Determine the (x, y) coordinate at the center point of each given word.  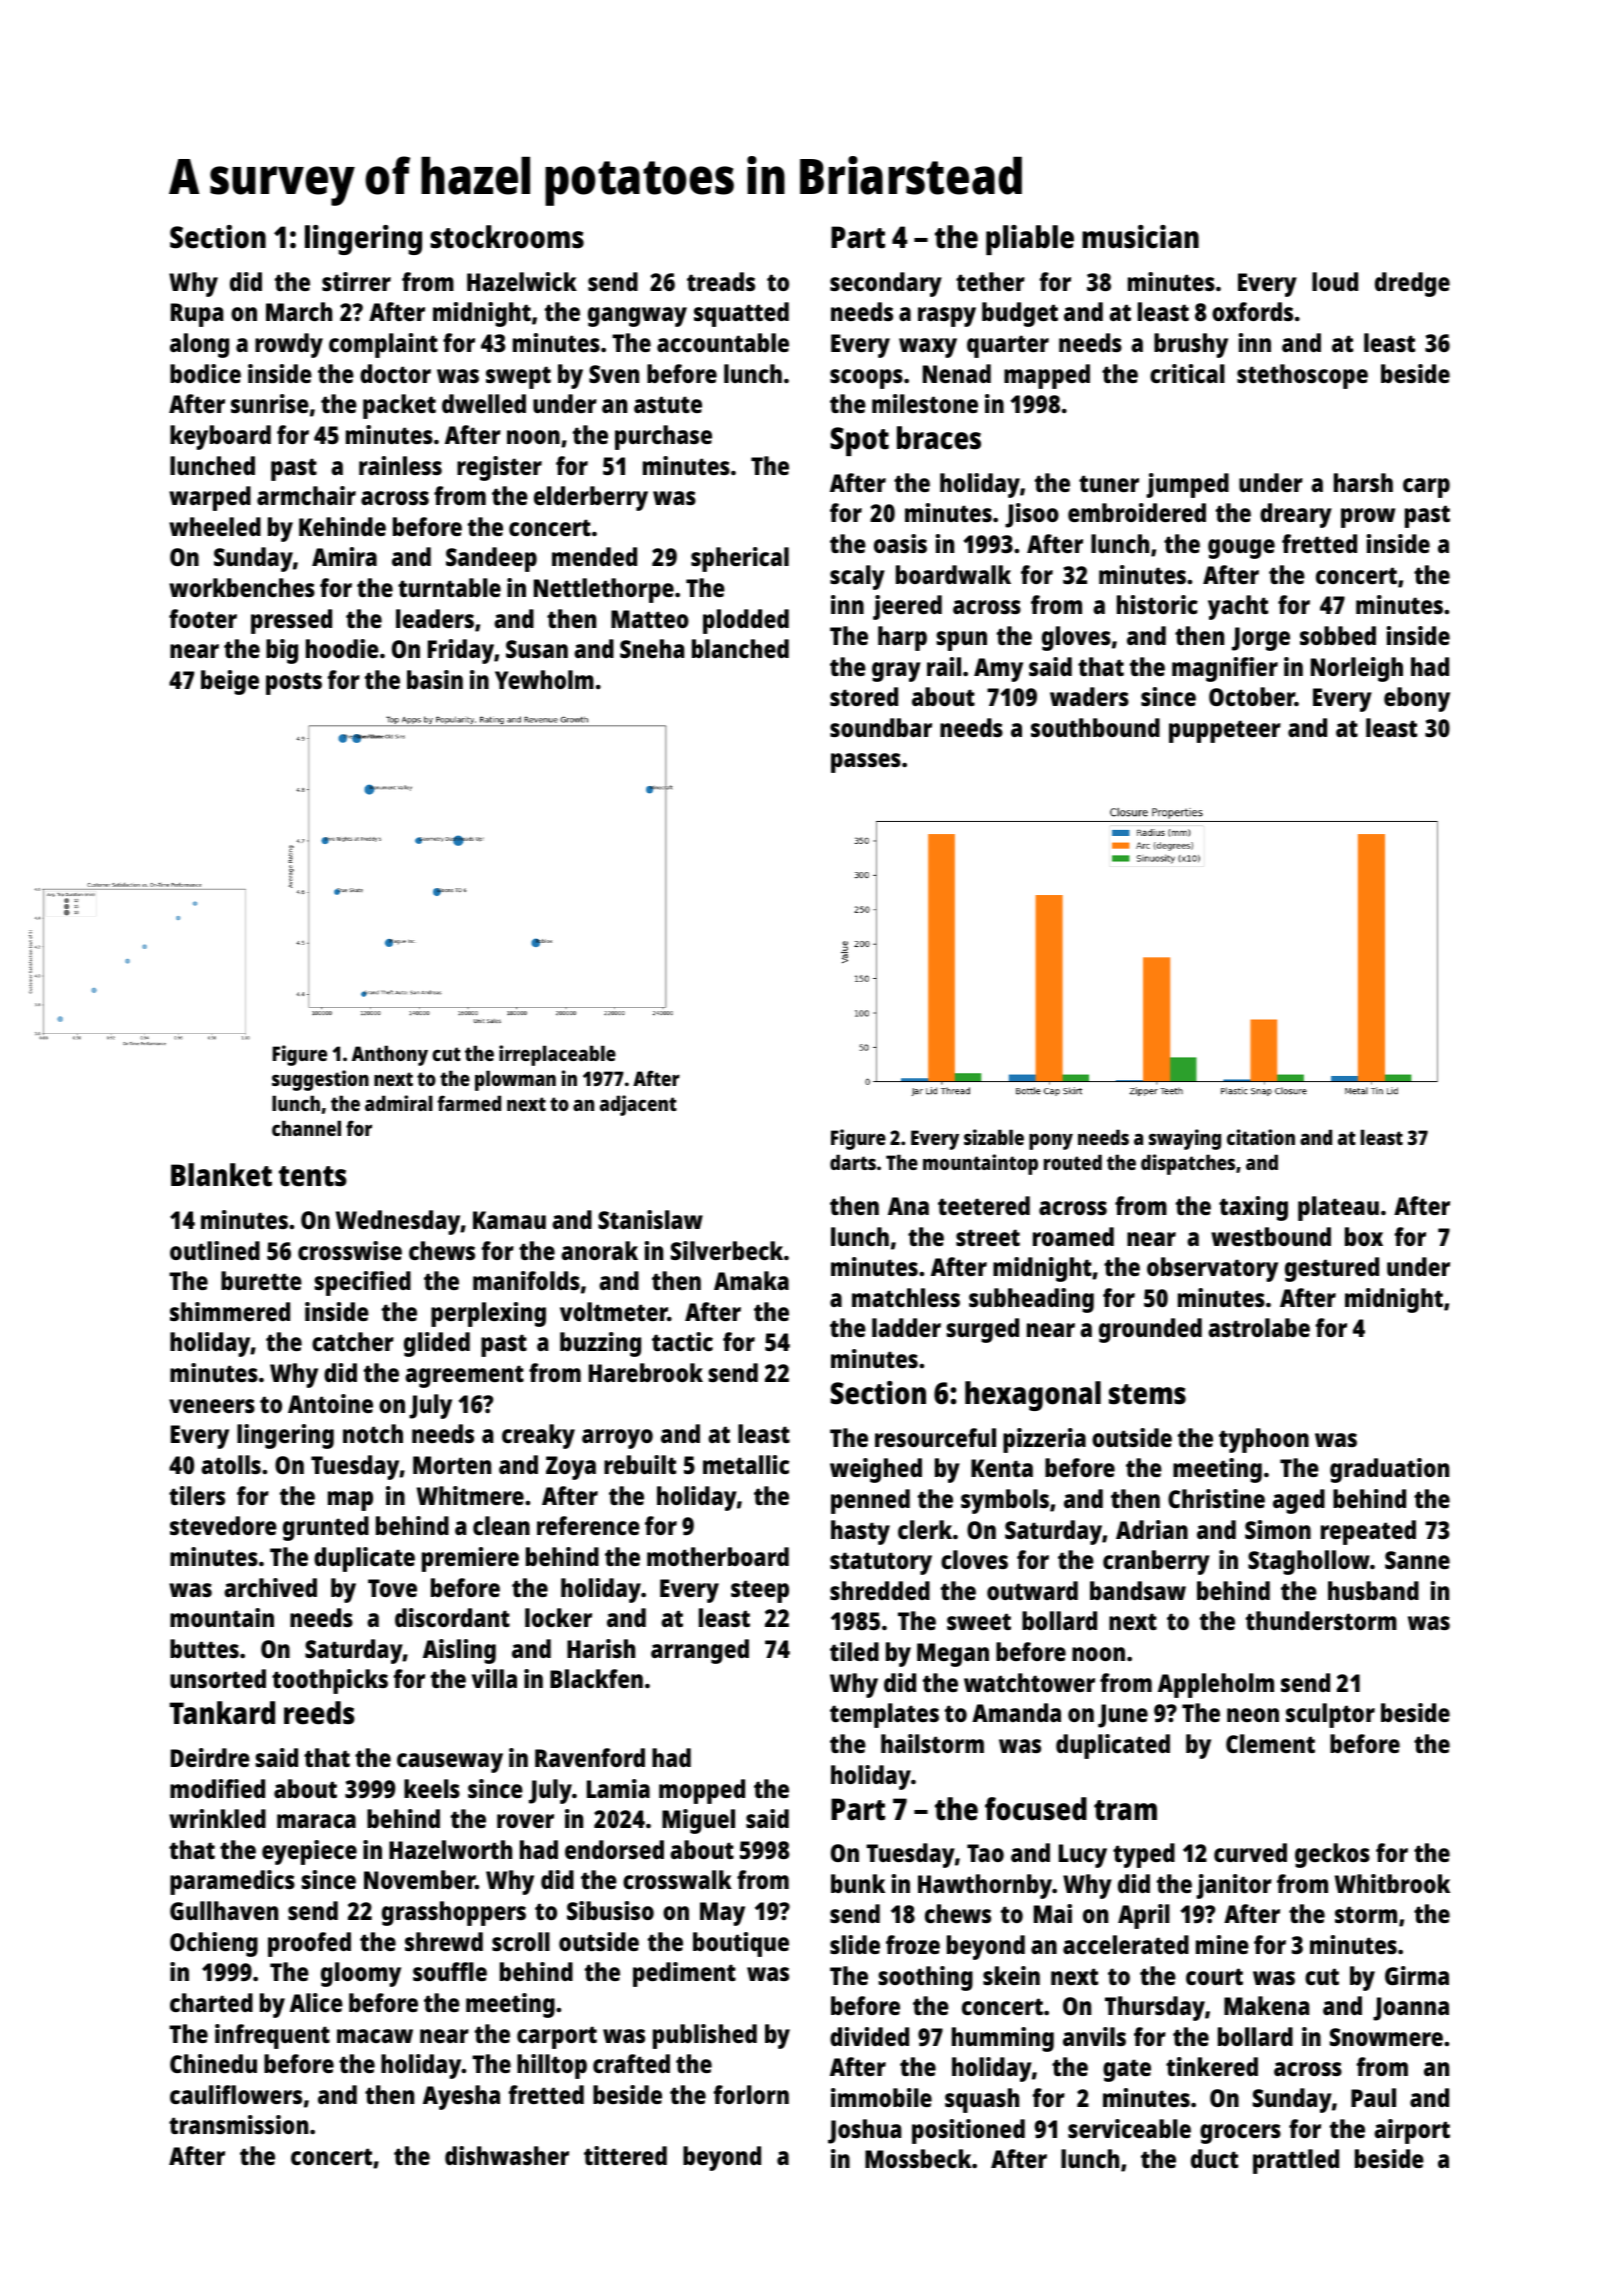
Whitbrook (1392, 1883)
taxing (1253, 1208)
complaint (383, 345)
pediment (684, 1974)
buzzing (600, 1344)
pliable (1030, 240)
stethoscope (1302, 376)
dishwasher (507, 2155)
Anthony (390, 1055)
